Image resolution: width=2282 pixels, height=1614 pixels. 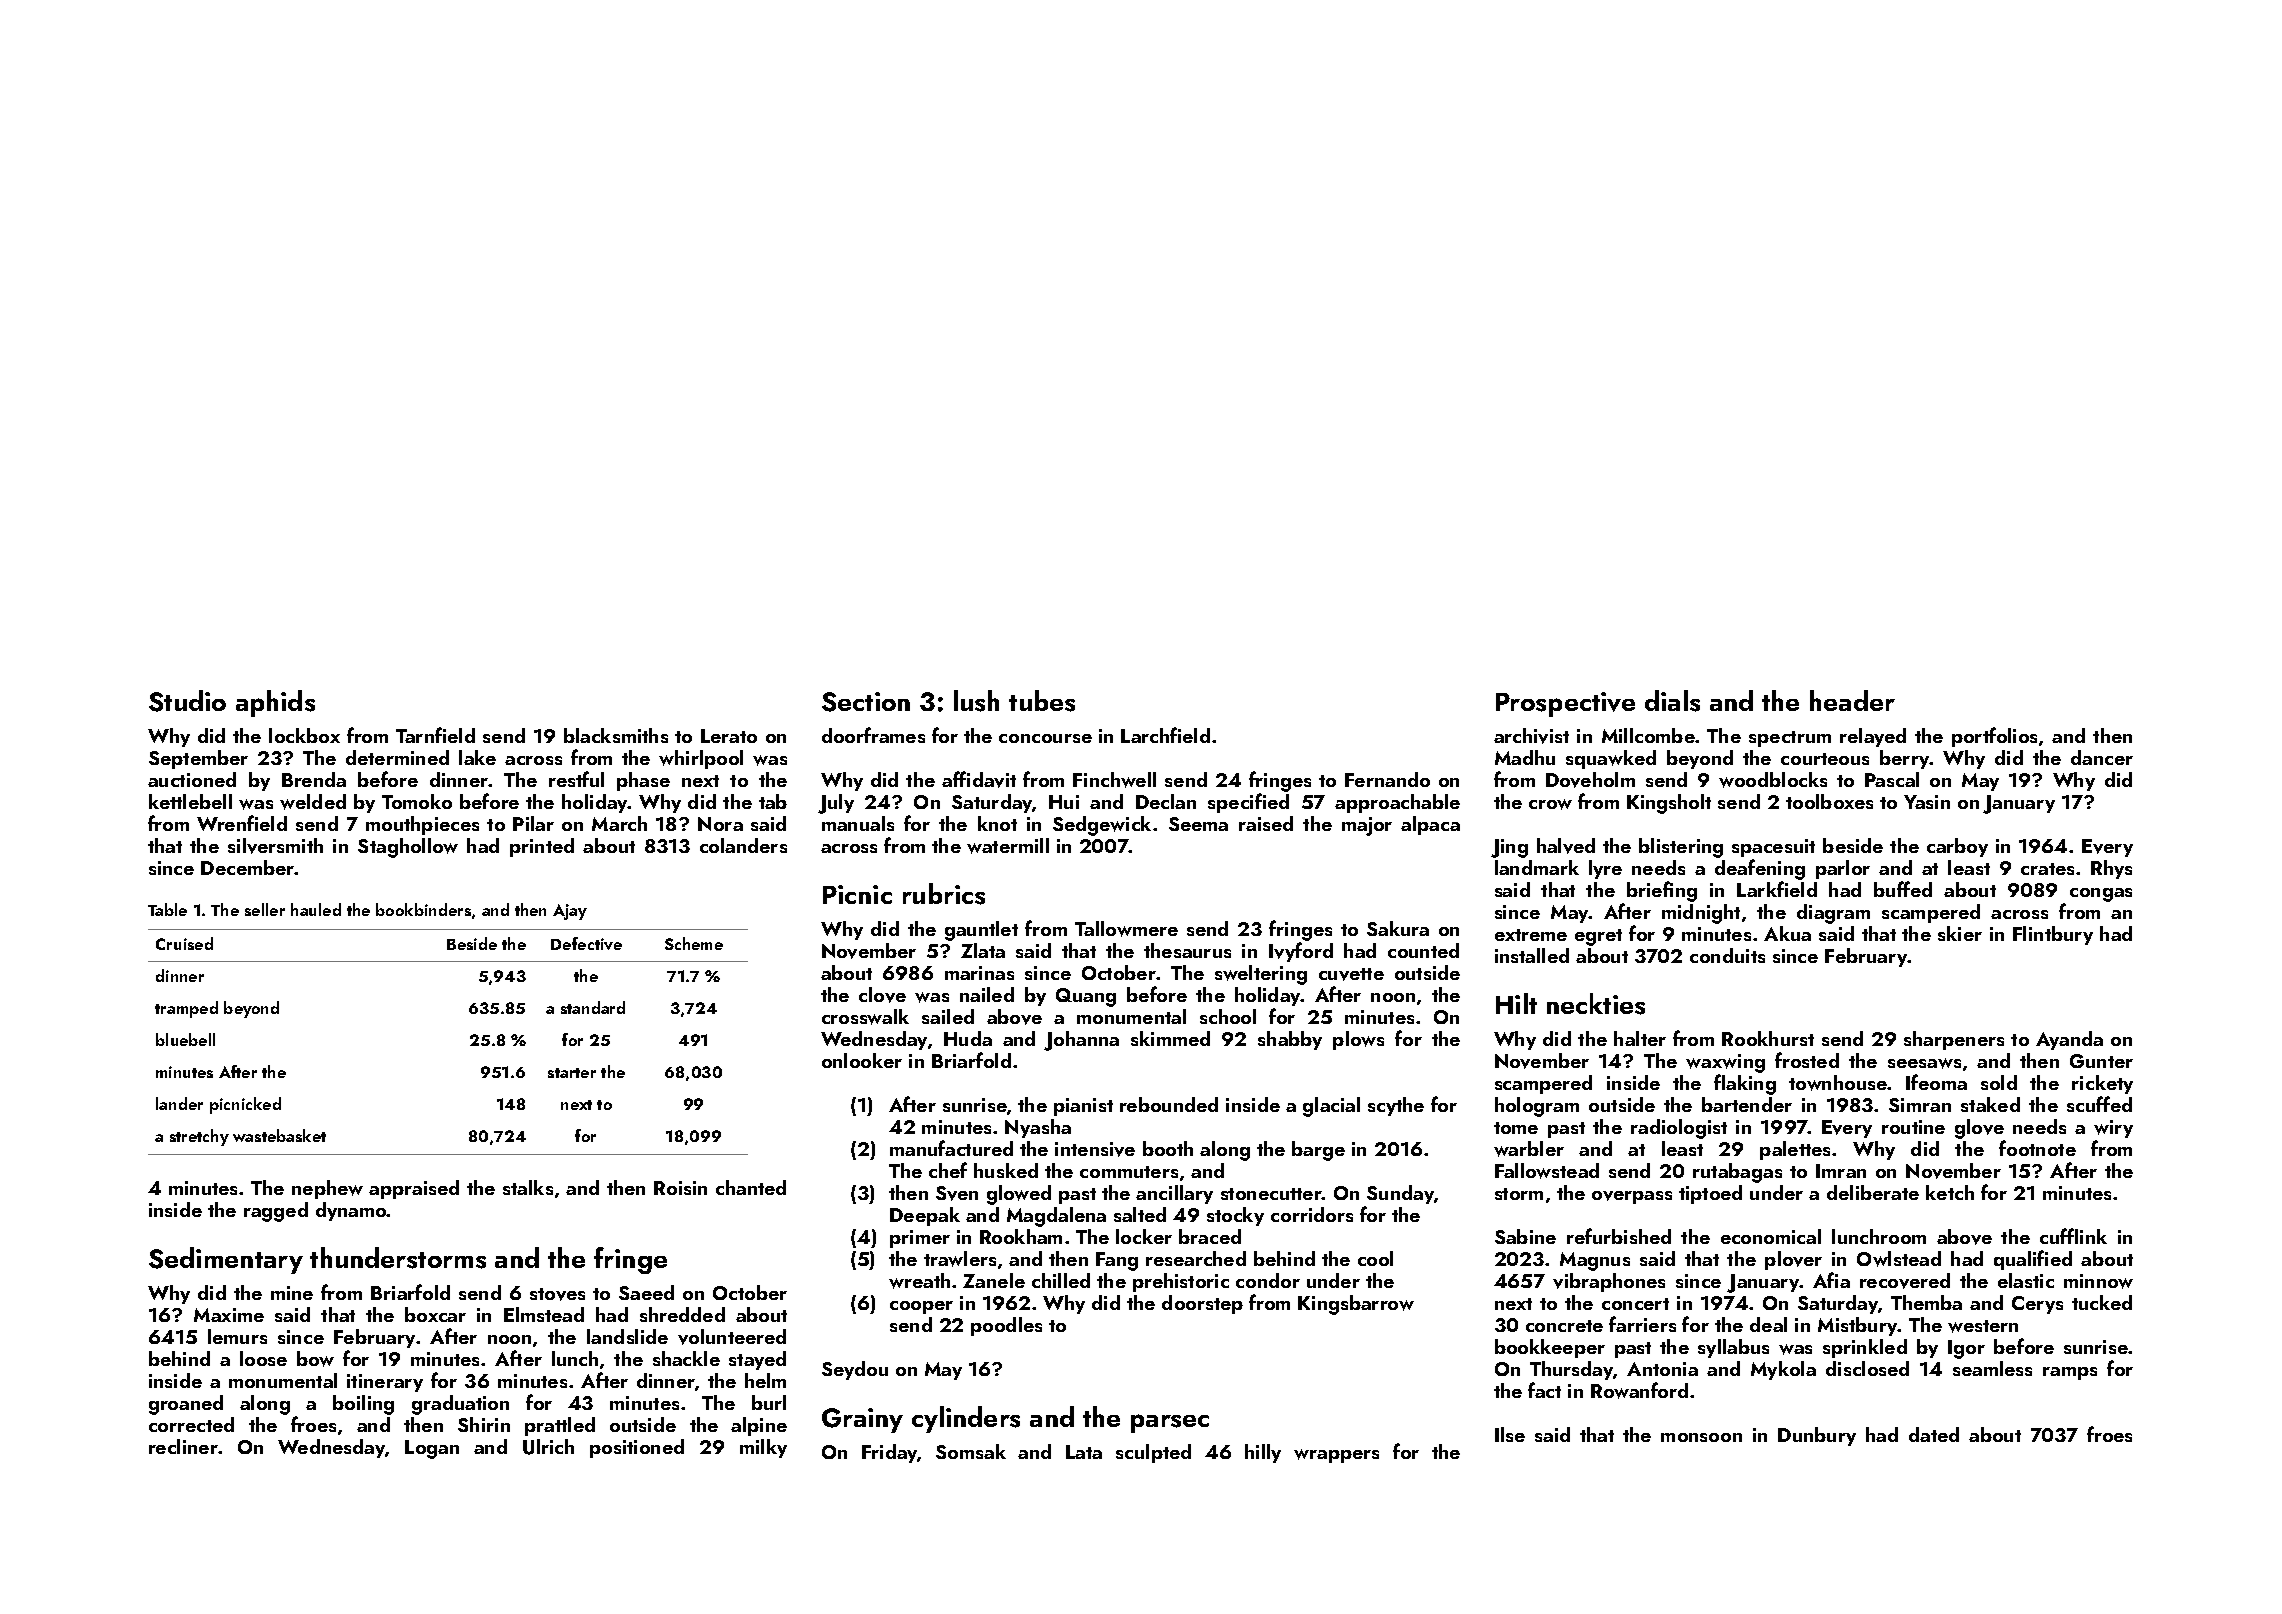 I want to click on Kingsbarrow, so click(x=1356, y=1305).
